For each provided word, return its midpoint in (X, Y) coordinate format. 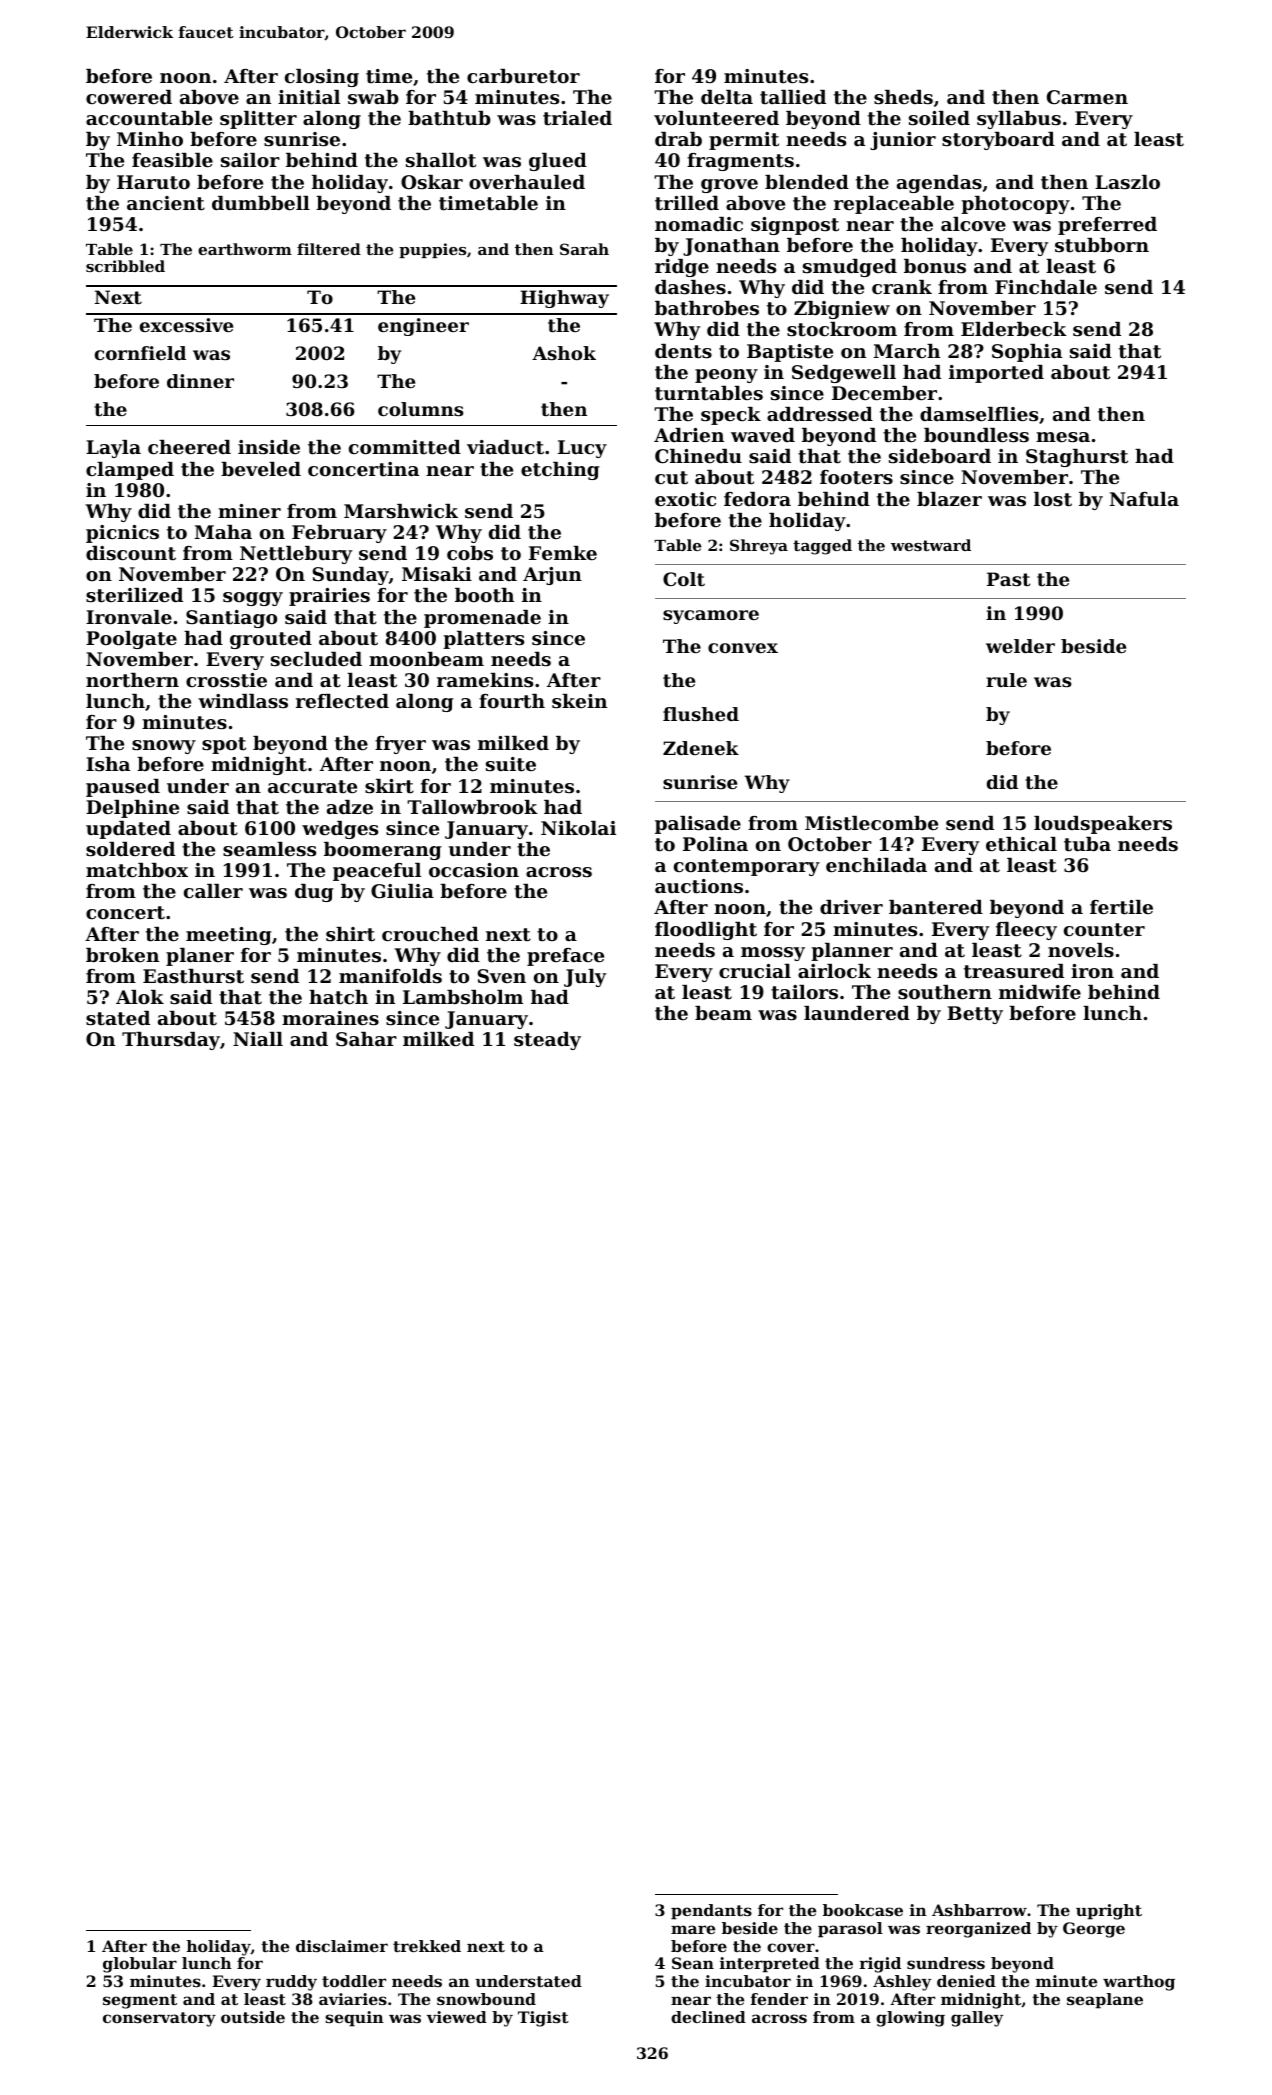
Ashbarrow (979, 1910)
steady (547, 1041)
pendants (711, 1912)
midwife (1040, 992)
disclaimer (342, 1946)
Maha (223, 532)
